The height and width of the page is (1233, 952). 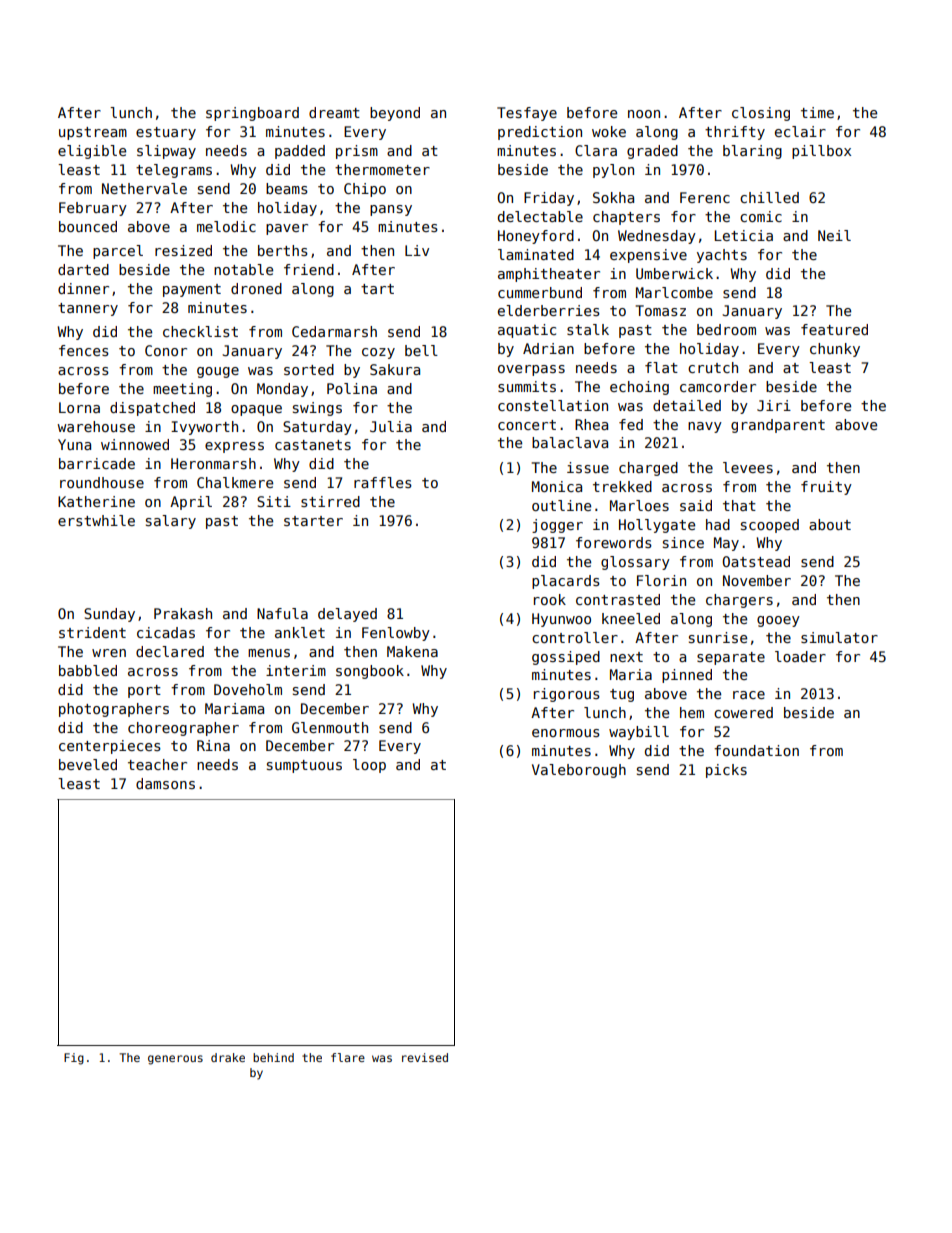 What do you see at coordinates (579, 771) in the page?
I see `Valeborough` at bounding box center [579, 771].
